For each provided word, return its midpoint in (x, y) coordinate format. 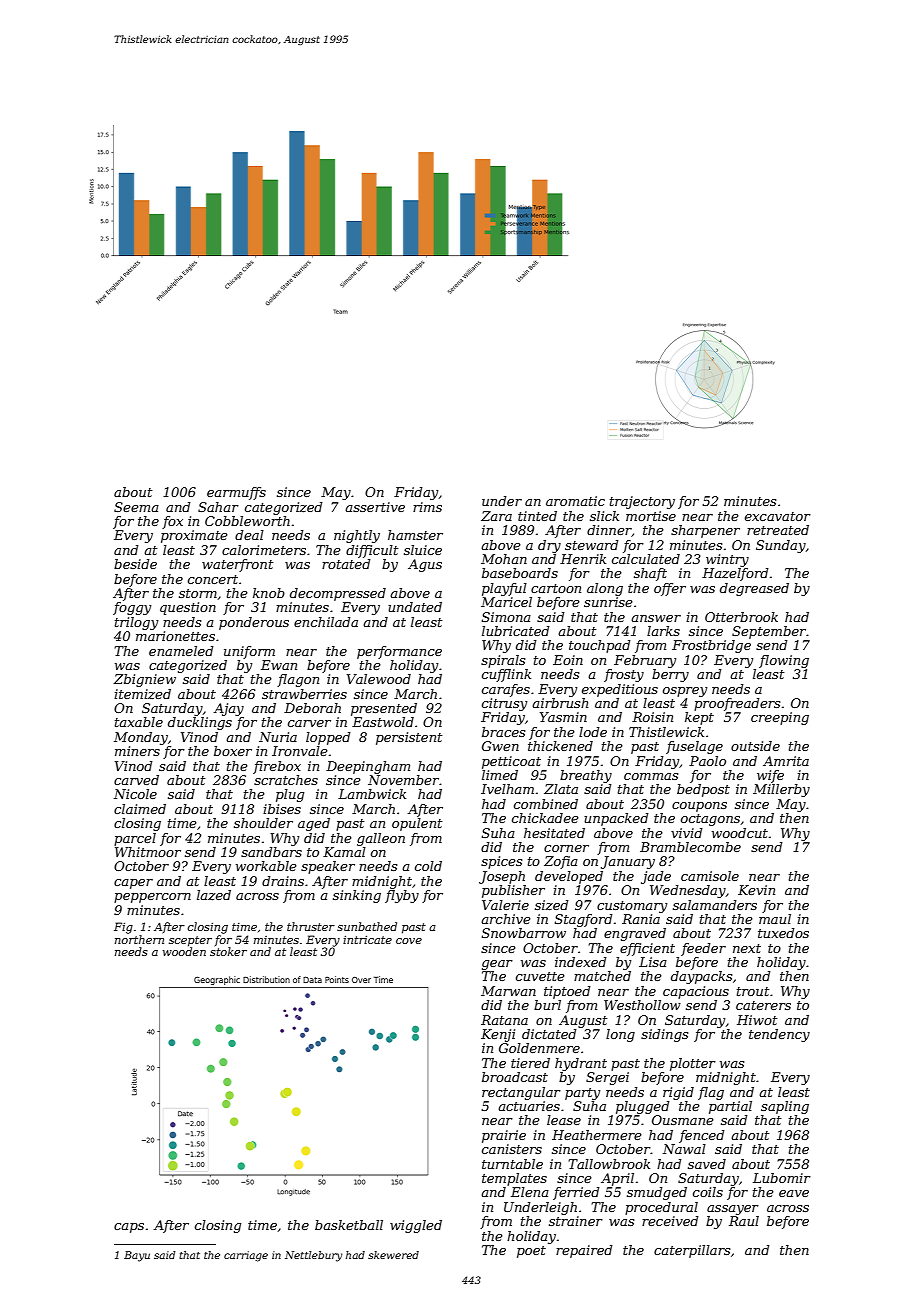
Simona (506, 617)
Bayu (137, 1256)
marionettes (175, 636)
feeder (703, 949)
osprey (685, 692)
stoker (228, 951)
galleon (381, 839)
